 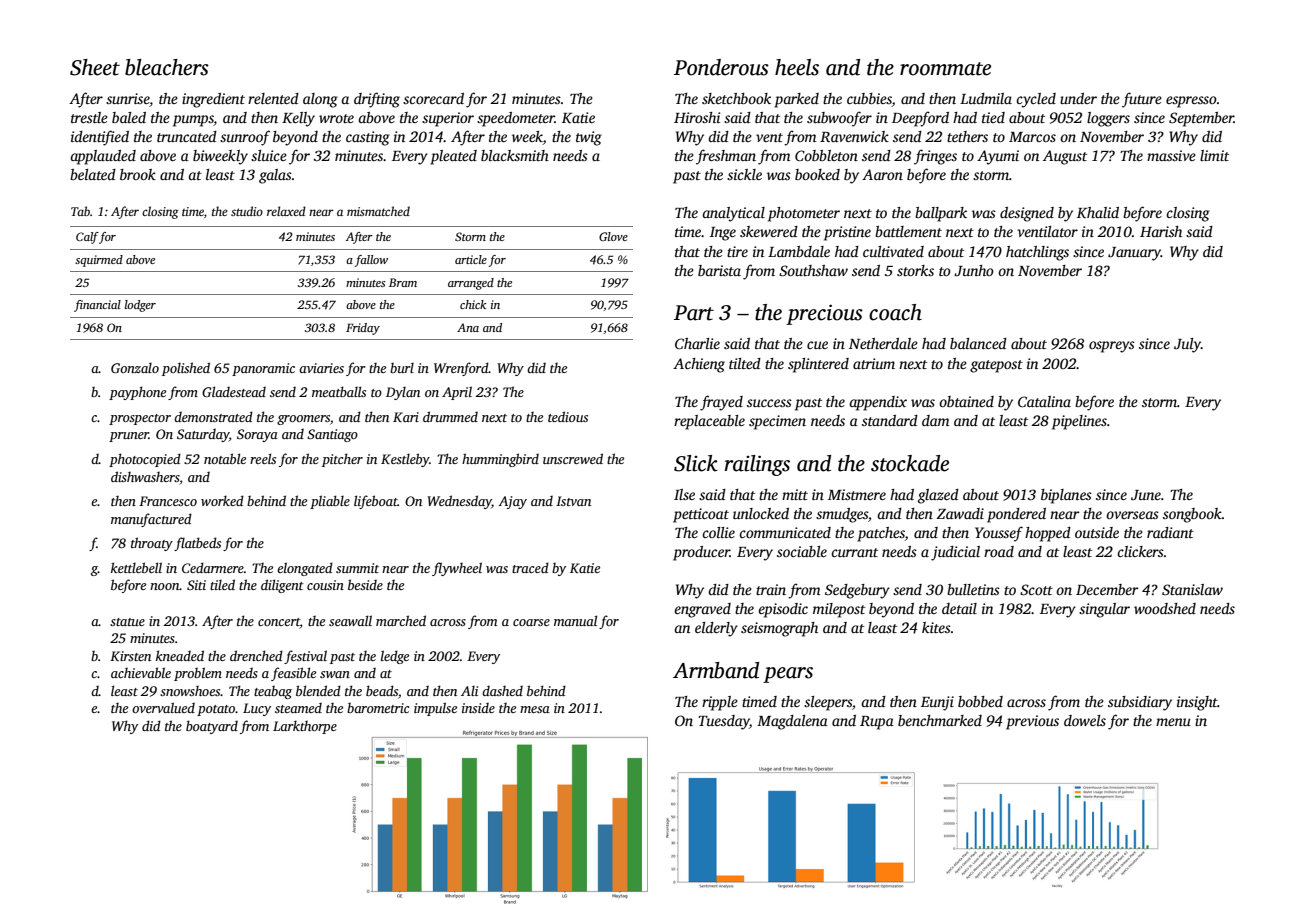 I want to click on Ayumi, so click(x=998, y=157).
